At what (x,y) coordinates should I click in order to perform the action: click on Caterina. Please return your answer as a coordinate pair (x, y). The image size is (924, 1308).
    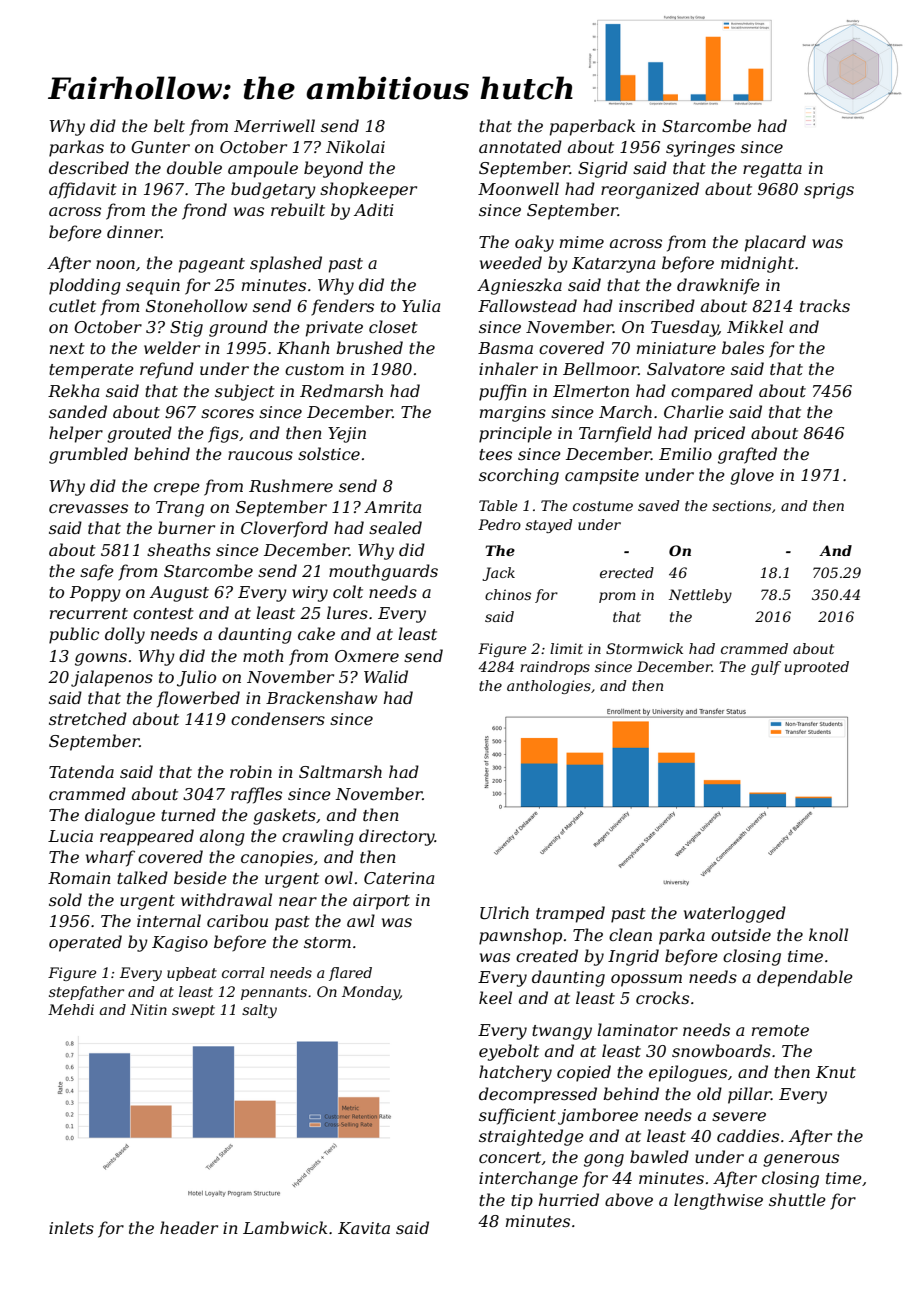
    Looking at the image, I should click on (399, 878).
